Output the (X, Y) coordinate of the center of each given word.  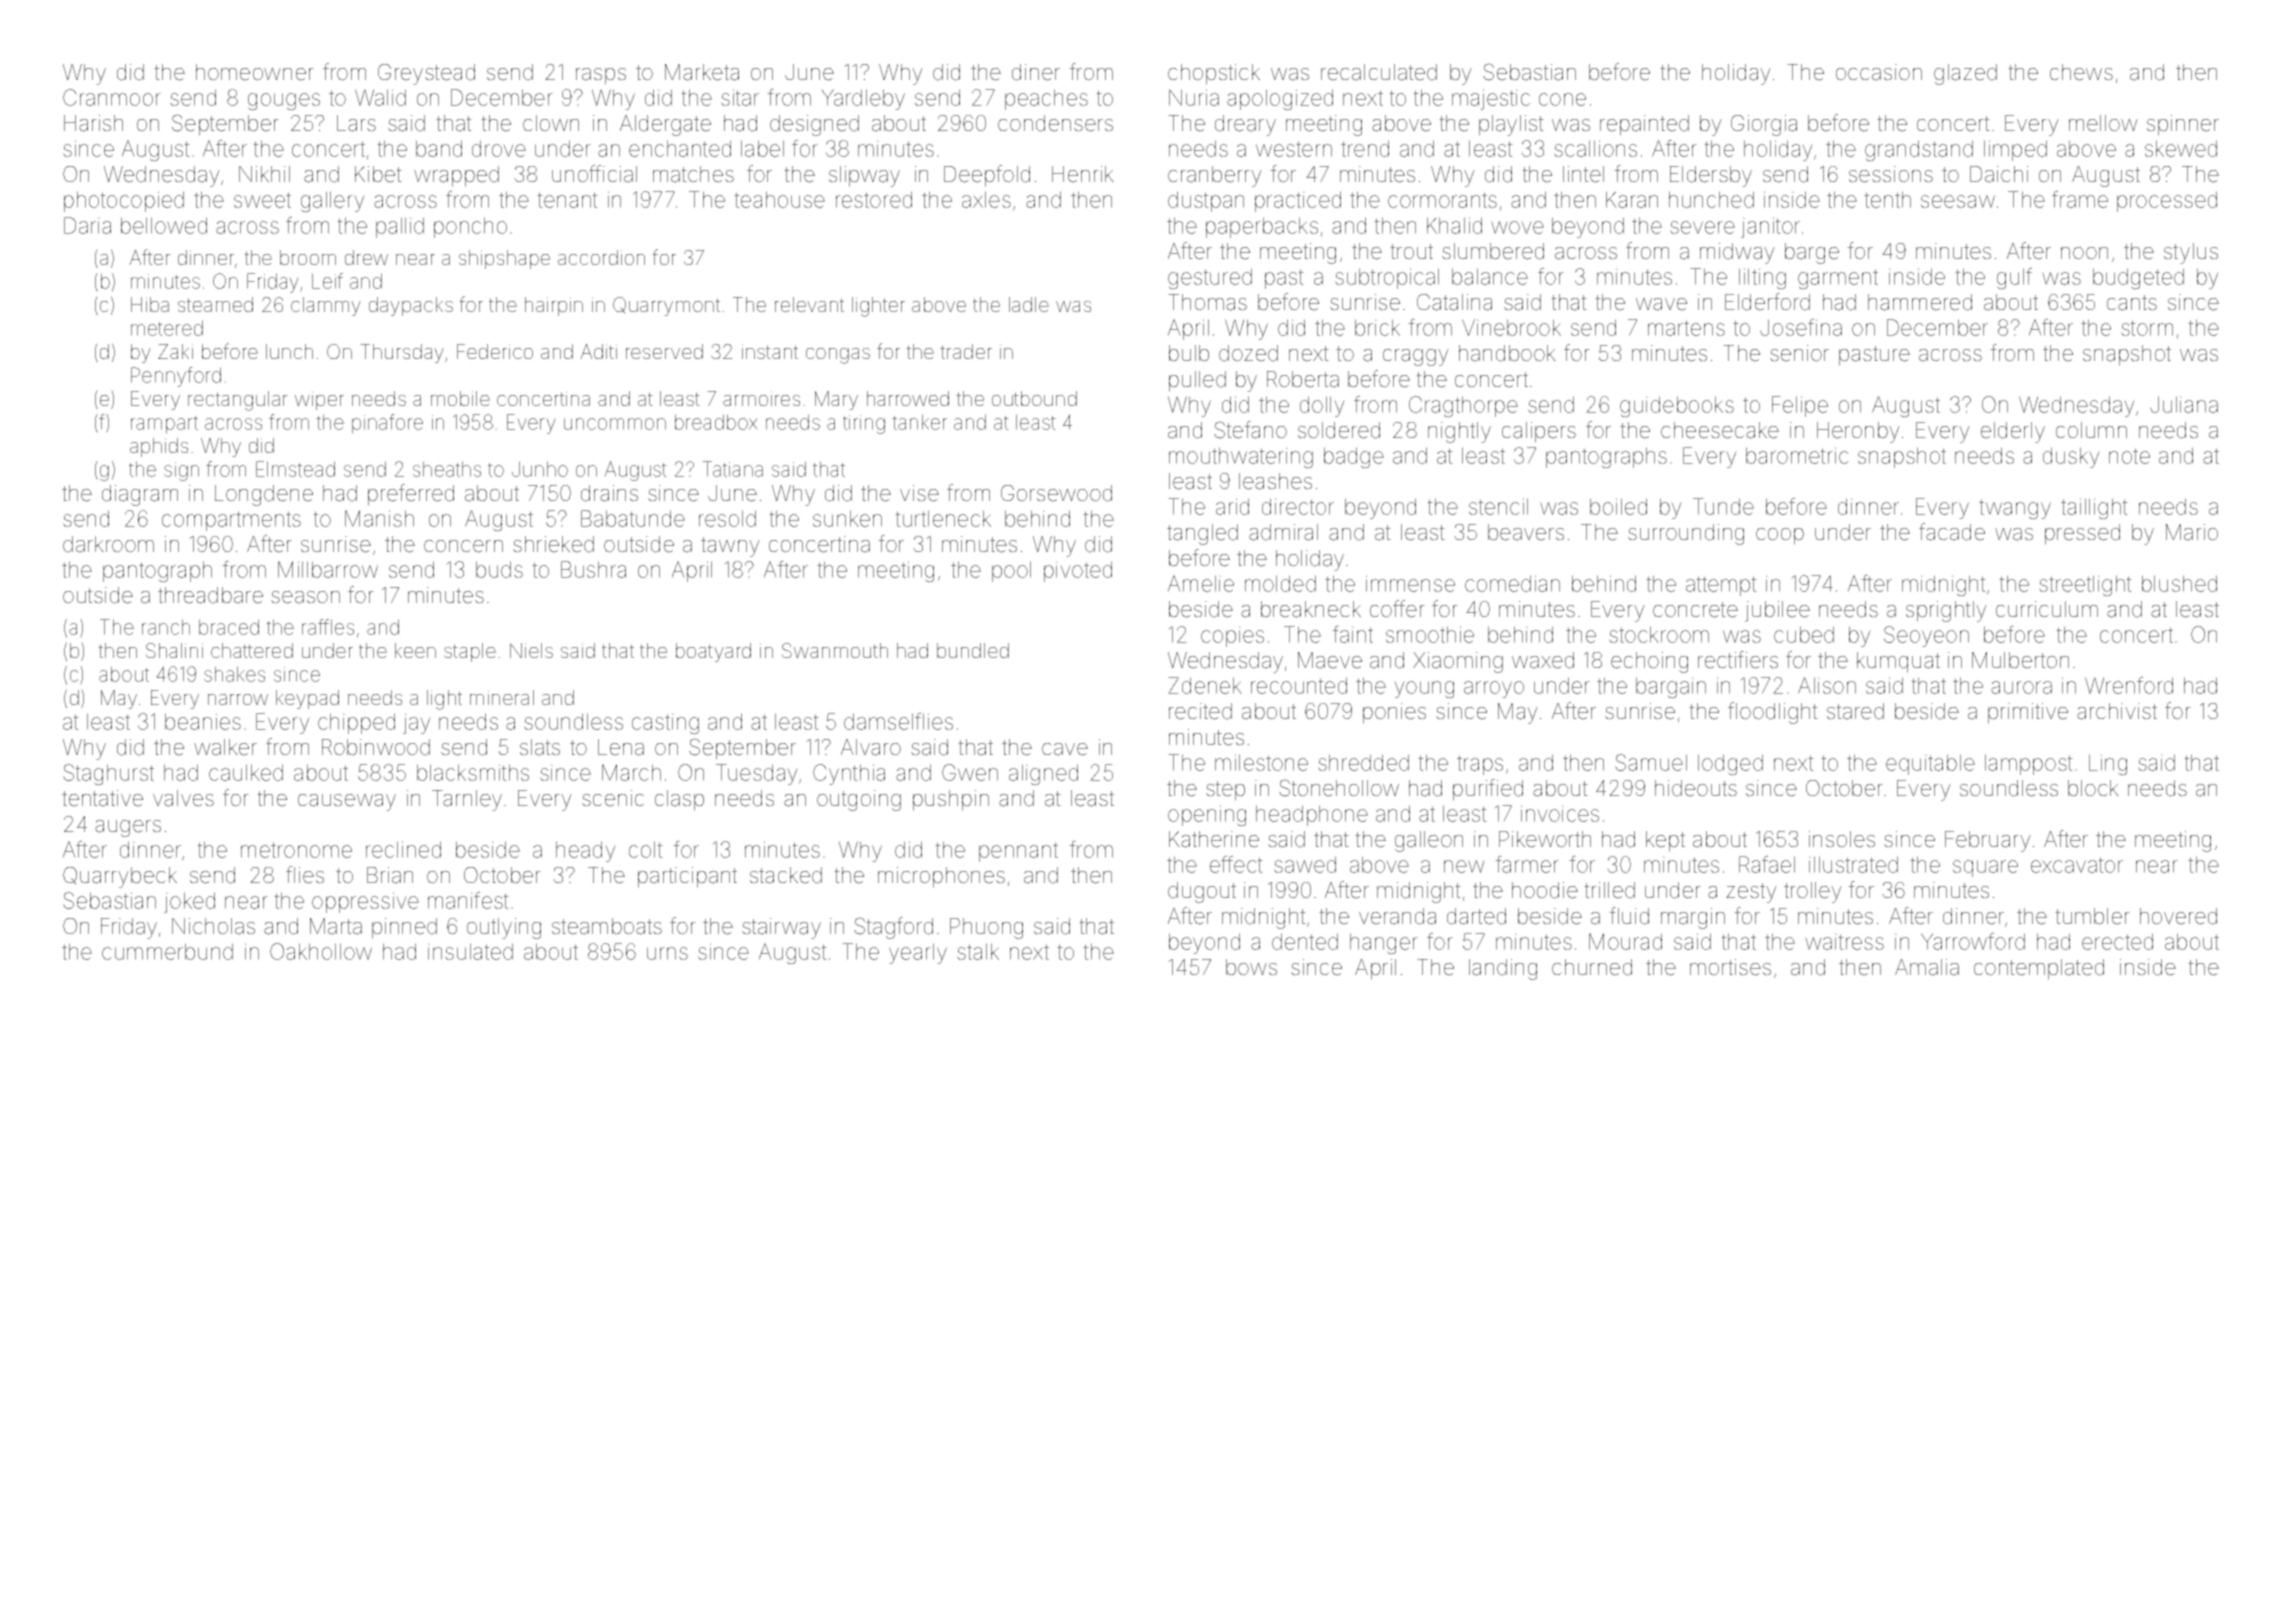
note (2129, 456)
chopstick (1214, 74)
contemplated (2039, 969)
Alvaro (871, 747)
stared (1855, 711)
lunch (289, 351)
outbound (1034, 398)
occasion (1879, 72)
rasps (601, 76)
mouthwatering (1241, 458)
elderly (2013, 432)
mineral (502, 697)
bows (1251, 967)
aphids (159, 447)
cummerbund (167, 951)
